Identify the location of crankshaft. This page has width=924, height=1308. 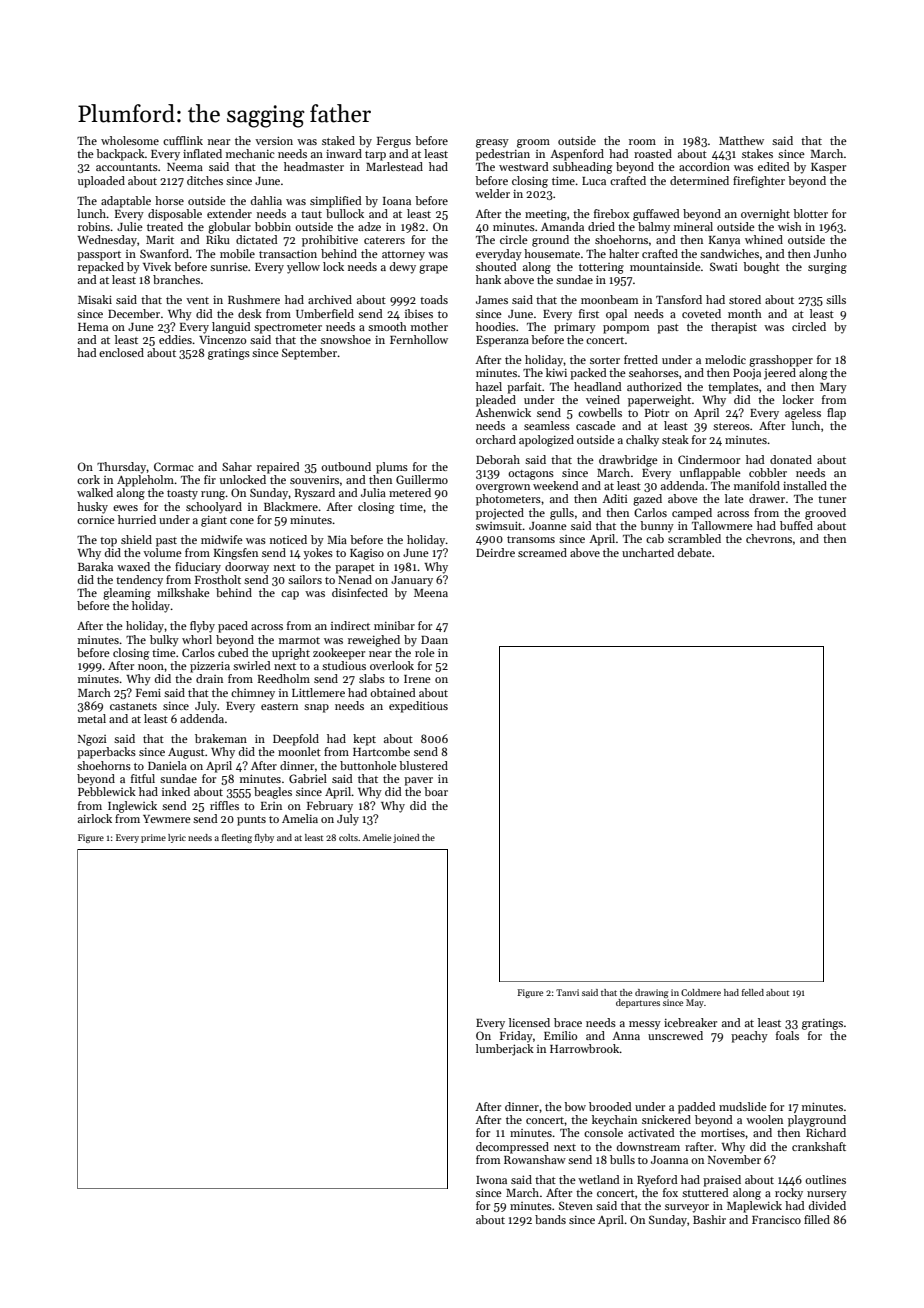
(819, 1146).
